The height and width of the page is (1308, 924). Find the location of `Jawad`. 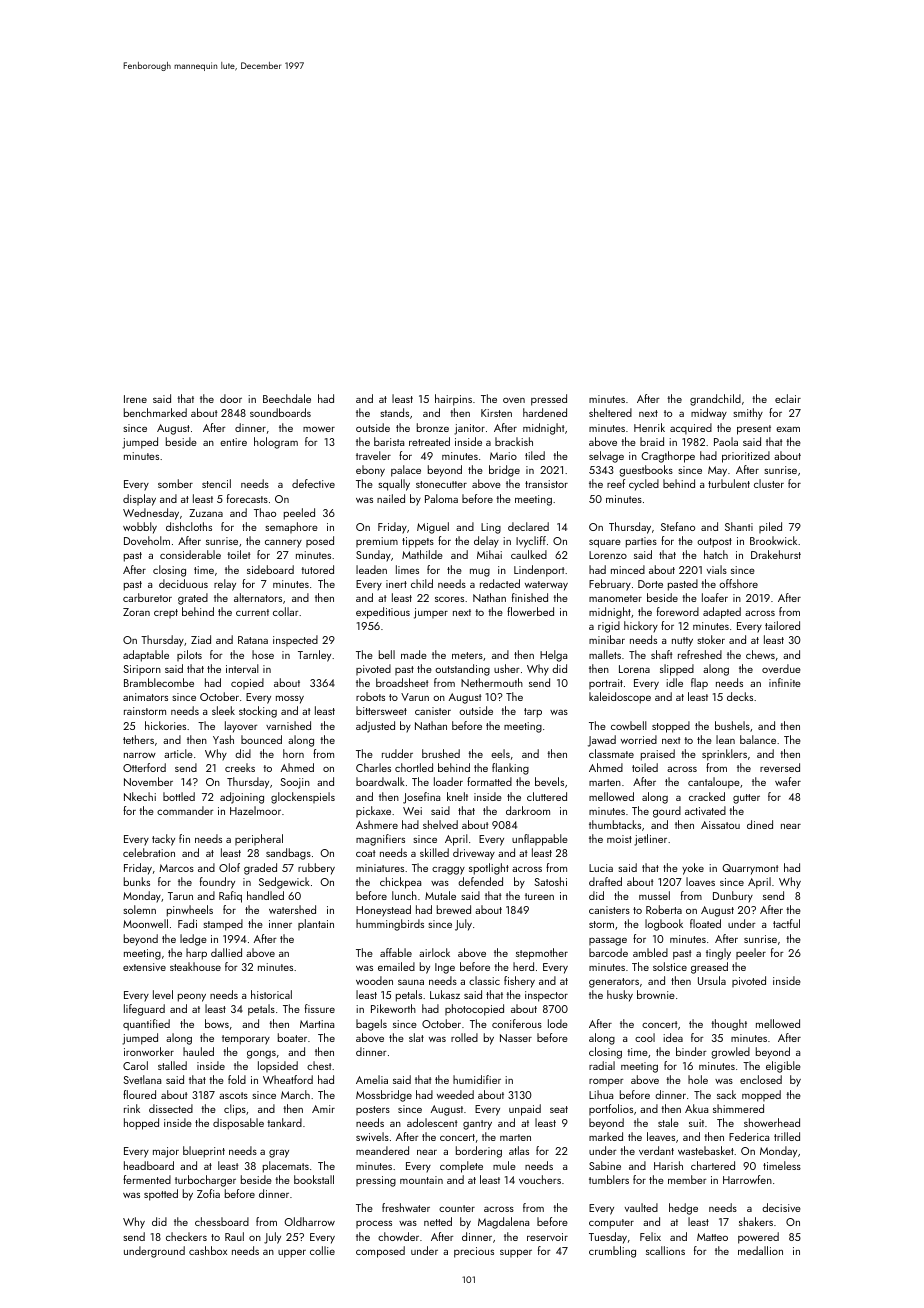

Jawad is located at coordinates (602, 741).
